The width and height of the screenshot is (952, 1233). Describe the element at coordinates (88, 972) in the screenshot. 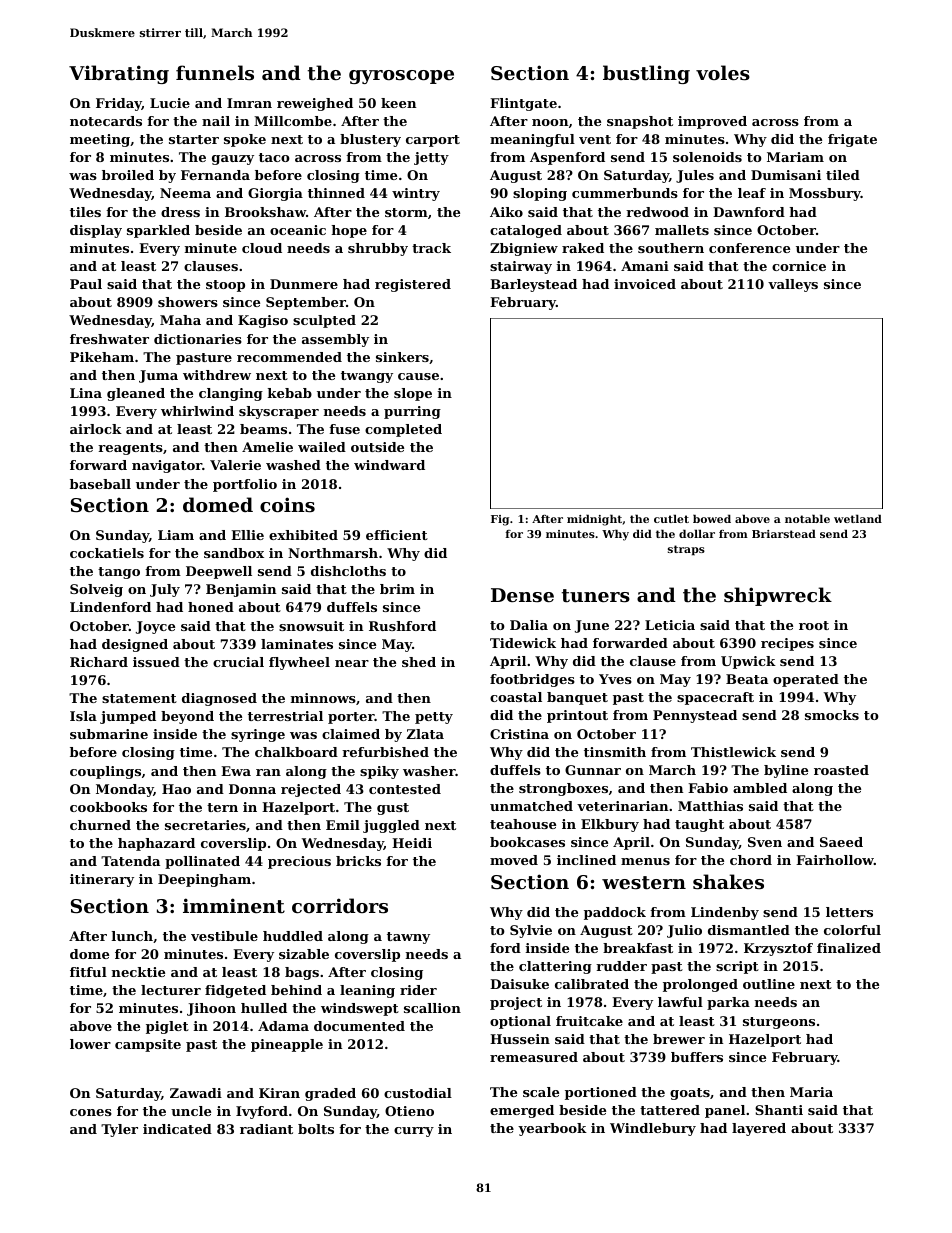

I see `fitful` at that location.
